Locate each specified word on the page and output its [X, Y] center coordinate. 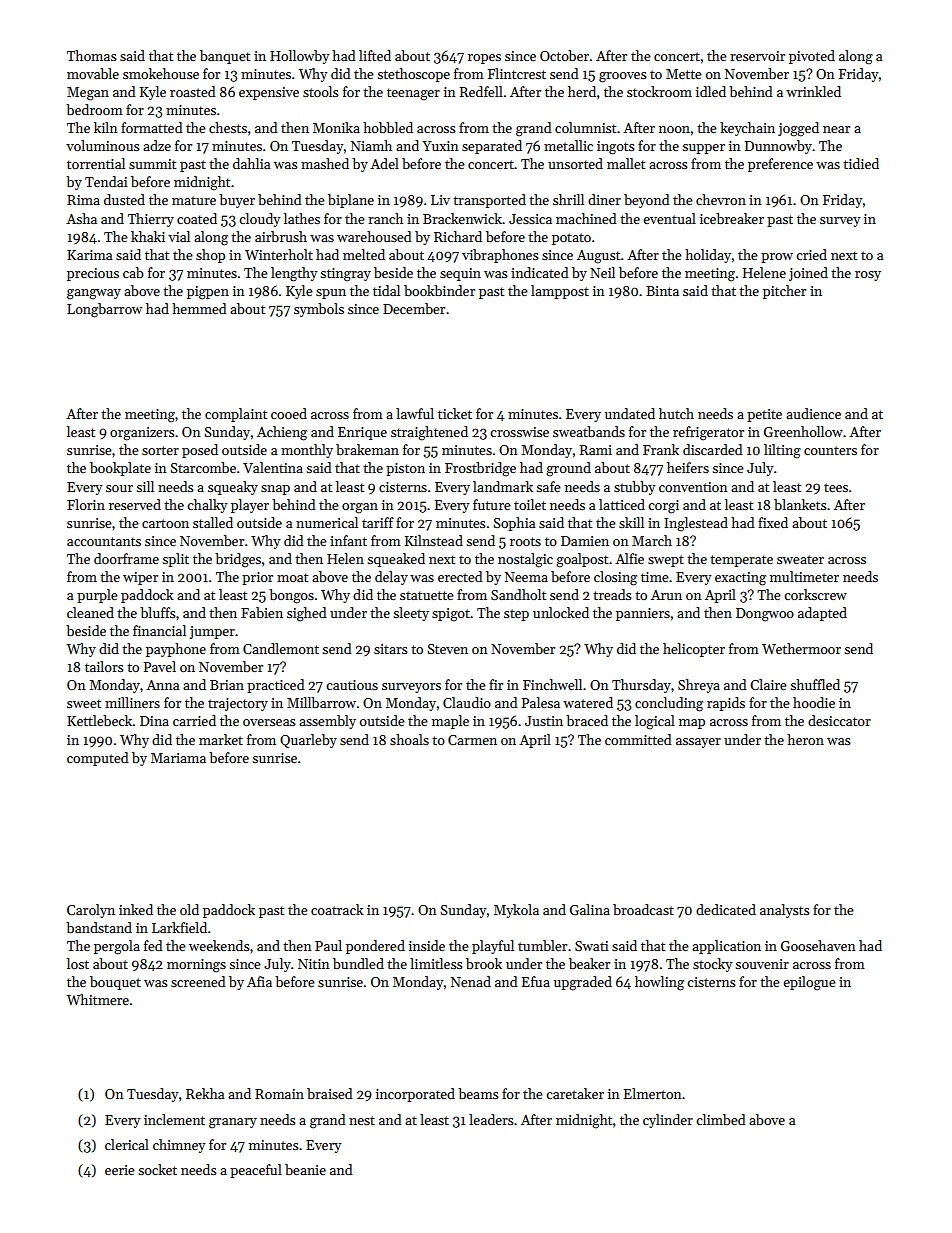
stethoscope [413, 75]
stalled [213, 522]
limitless [436, 963]
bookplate [120, 469]
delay [391, 578]
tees [836, 487]
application [726, 947]
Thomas [92, 55]
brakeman [367, 449]
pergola [117, 947]
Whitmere [98, 999]
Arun [666, 595]
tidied [861, 163]
